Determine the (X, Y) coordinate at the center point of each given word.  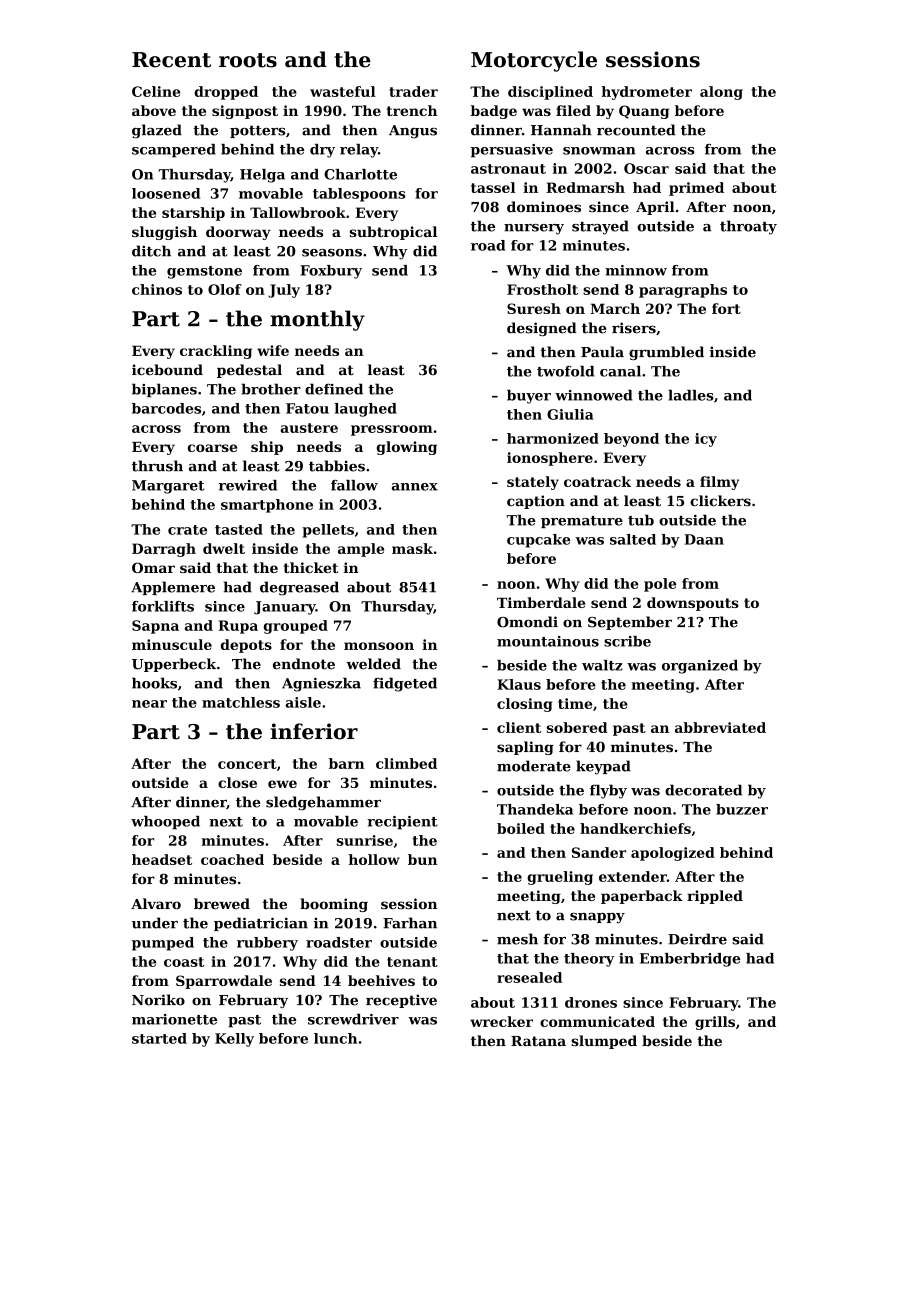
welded (373, 664)
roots (248, 60)
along (721, 93)
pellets (328, 531)
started (159, 1038)
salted (633, 539)
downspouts (693, 604)
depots (246, 646)
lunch (335, 1038)
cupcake (538, 541)
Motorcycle (534, 61)
